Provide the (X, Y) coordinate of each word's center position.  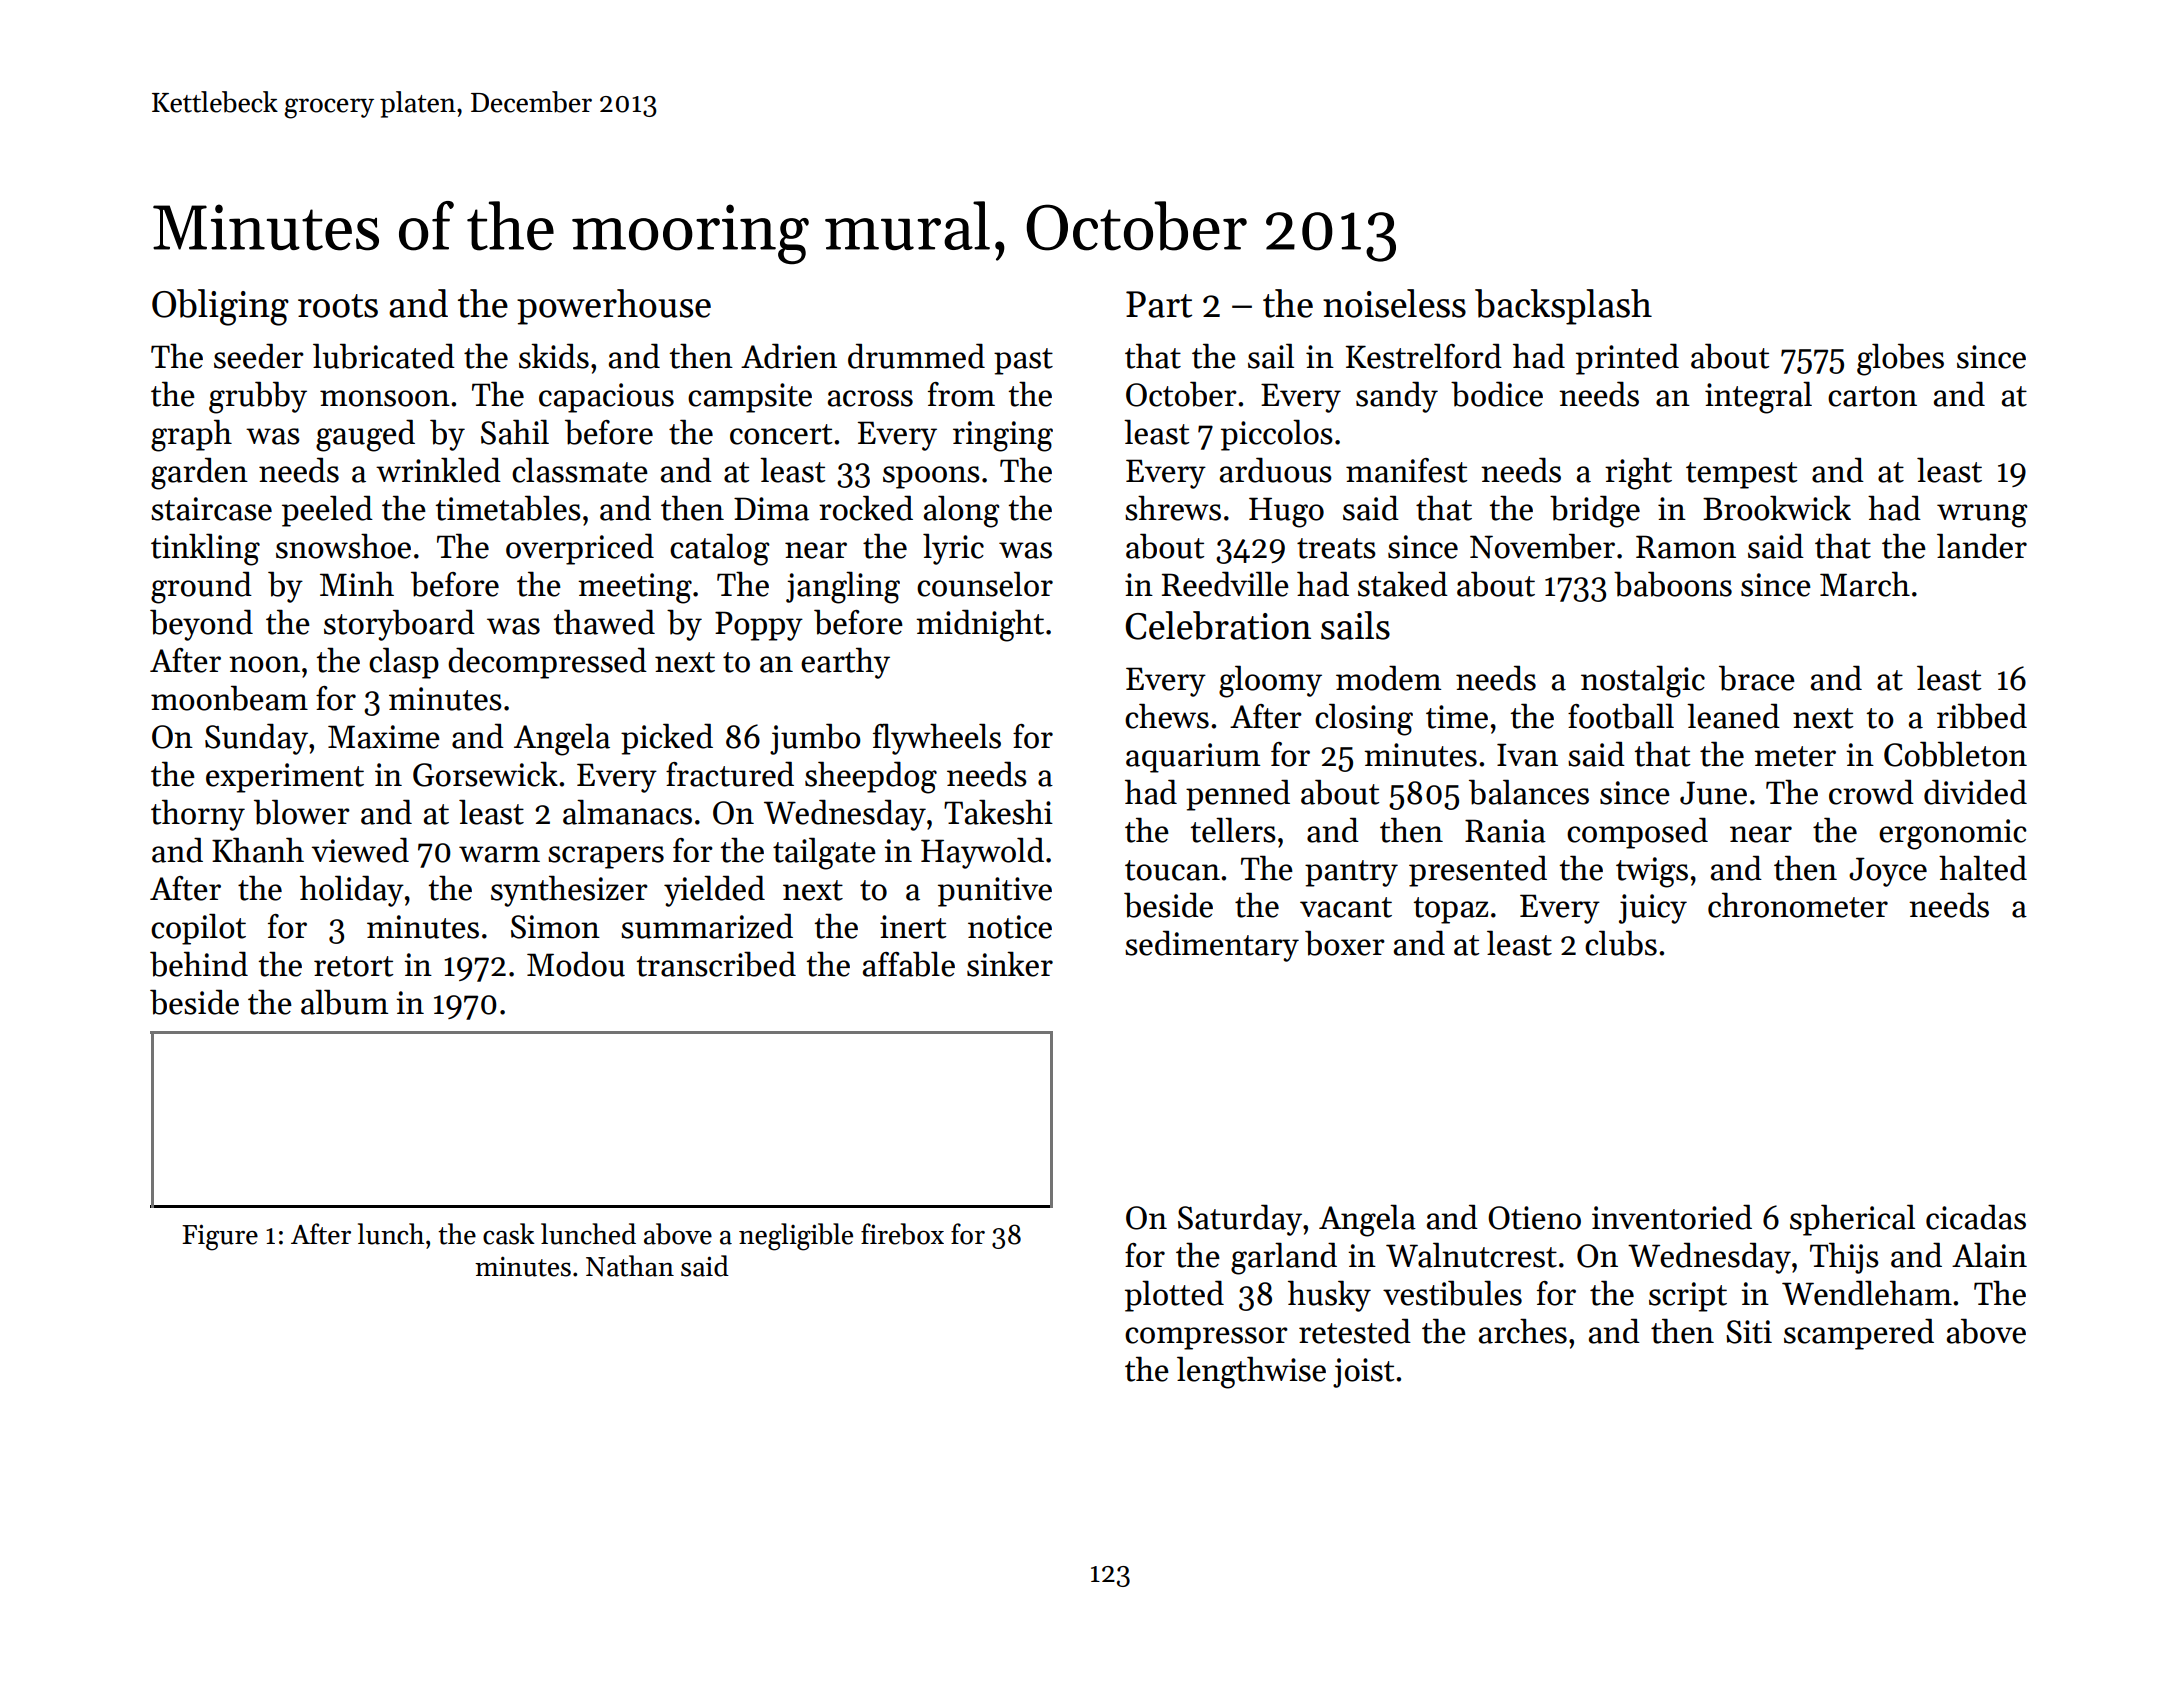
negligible (796, 1237)
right (1638, 473)
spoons (931, 477)
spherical (1852, 1220)
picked (667, 739)
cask (509, 1234)
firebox (902, 1234)
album (344, 1002)
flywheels (937, 739)
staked (1403, 584)
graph (191, 435)
